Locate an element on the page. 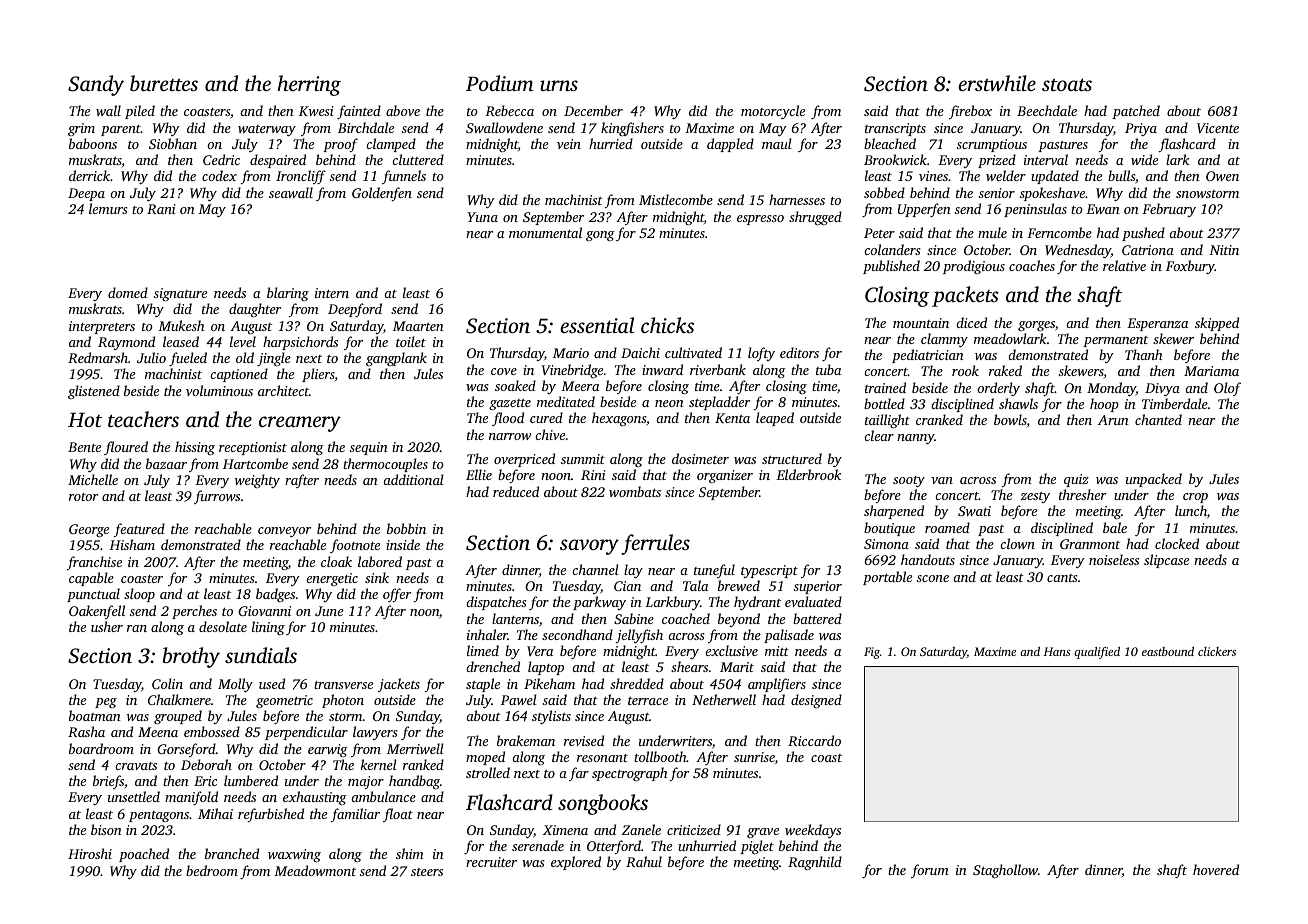  Meadowmont is located at coordinates (315, 870).
